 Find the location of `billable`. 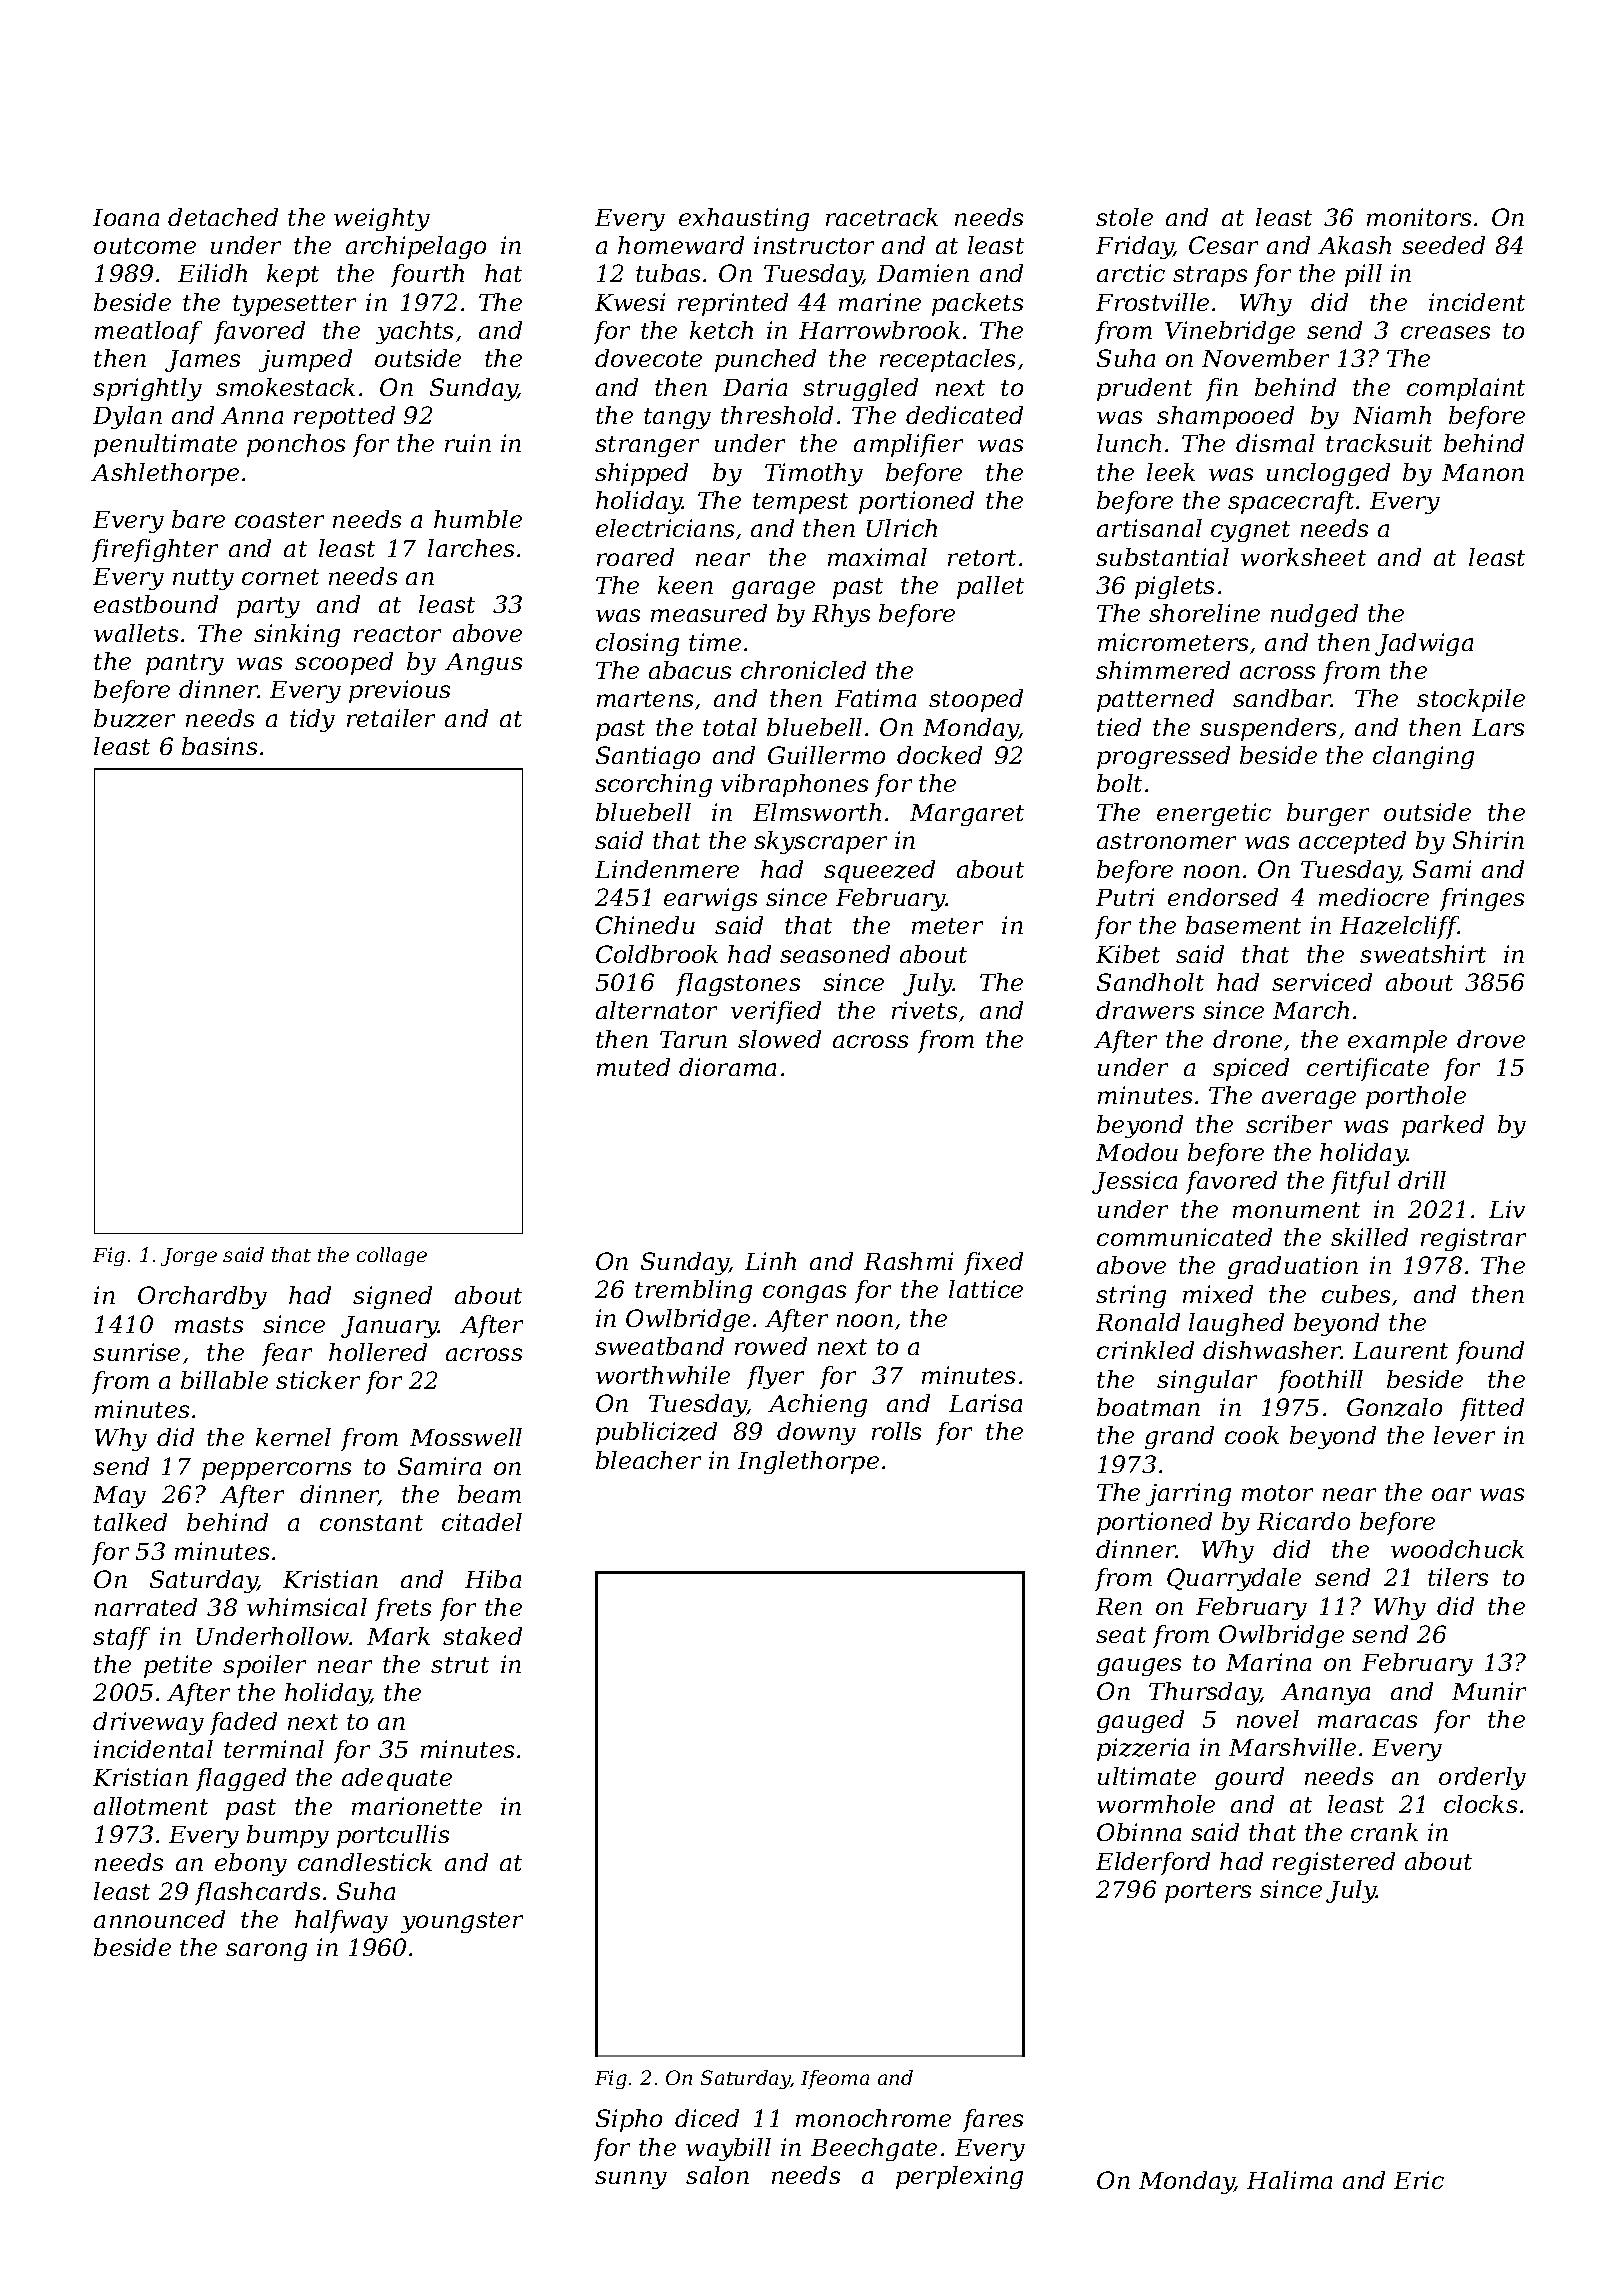

billable is located at coordinates (224, 1380).
